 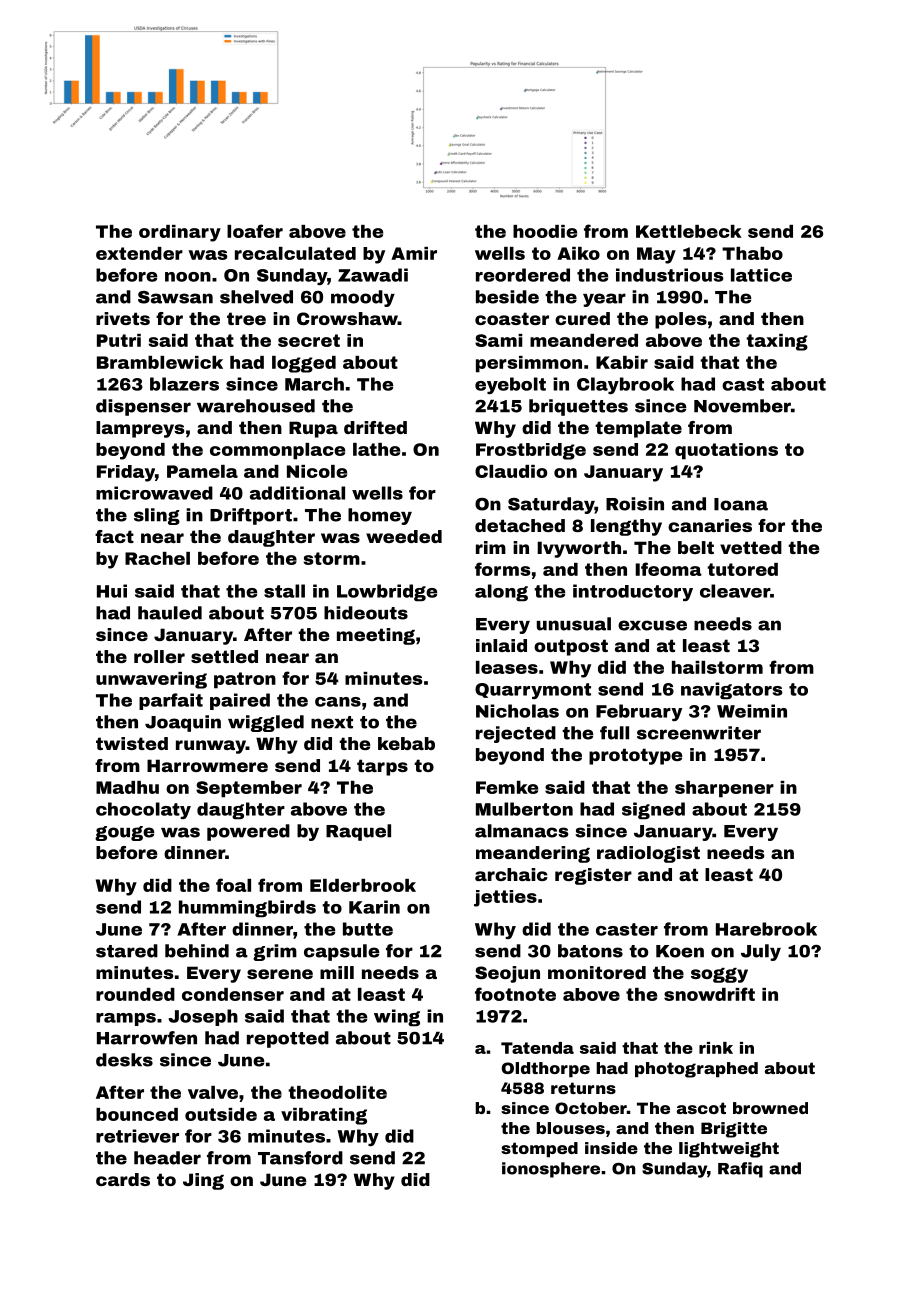 What do you see at coordinates (337, 972) in the page?
I see `mill` at bounding box center [337, 972].
